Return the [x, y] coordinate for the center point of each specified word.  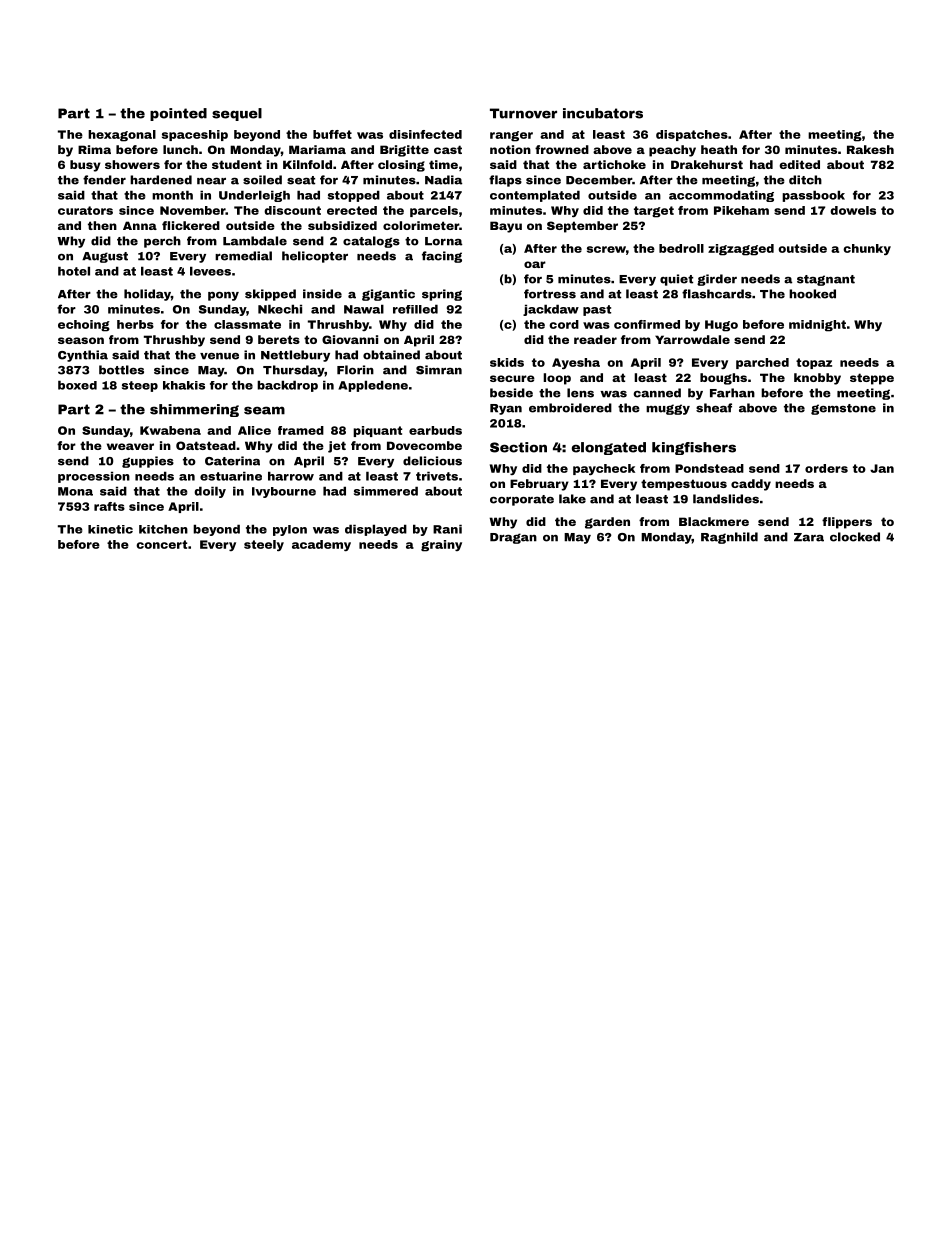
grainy [441, 546]
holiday [147, 295]
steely [264, 545]
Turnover [523, 113]
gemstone [843, 409]
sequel [237, 114]
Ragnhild [729, 538]
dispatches [692, 135]
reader [595, 339]
